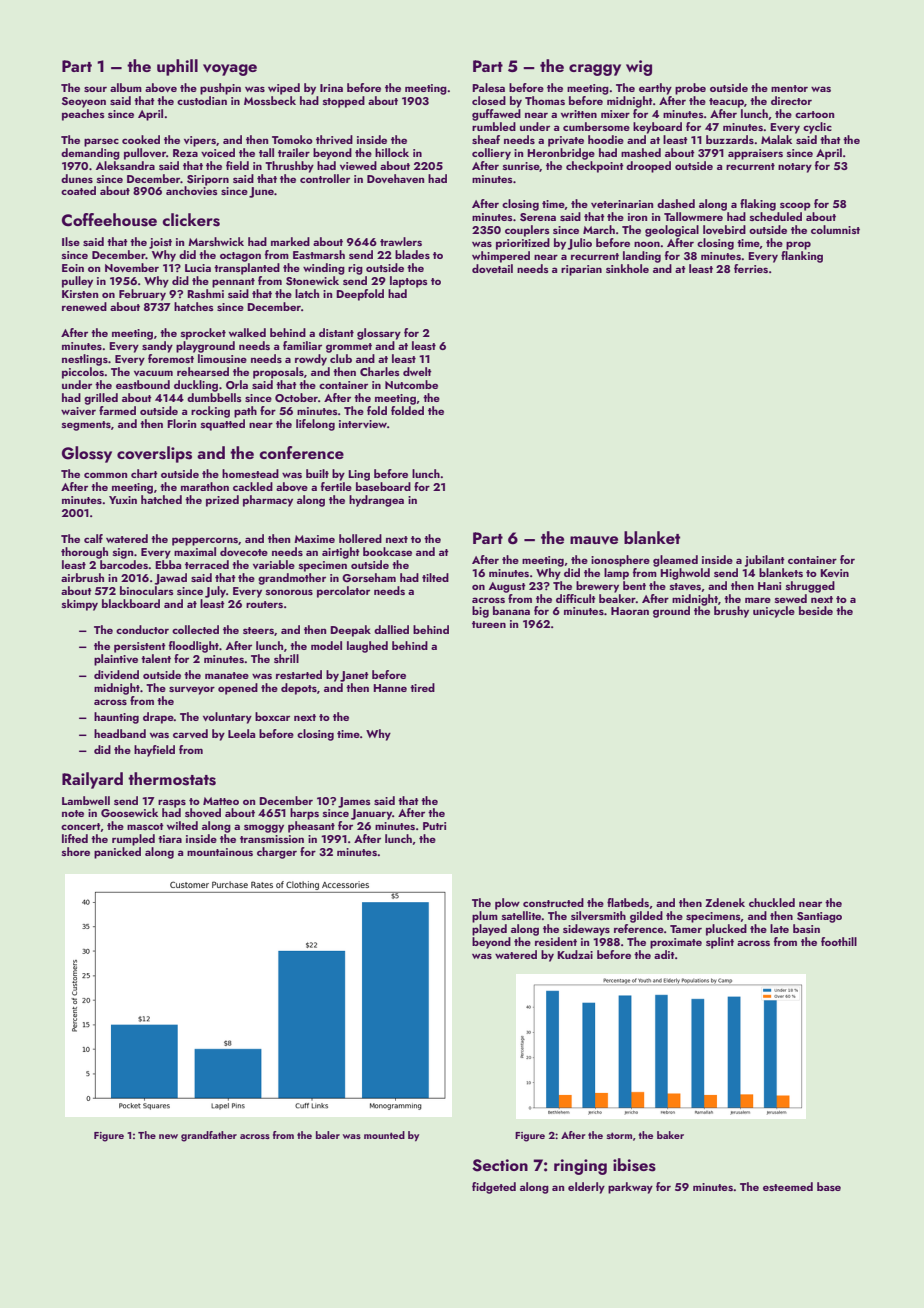 The height and width of the screenshot is (1308, 924). What do you see at coordinates (488, 87) in the screenshot?
I see `Palesa` at bounding box center [488, 87].
